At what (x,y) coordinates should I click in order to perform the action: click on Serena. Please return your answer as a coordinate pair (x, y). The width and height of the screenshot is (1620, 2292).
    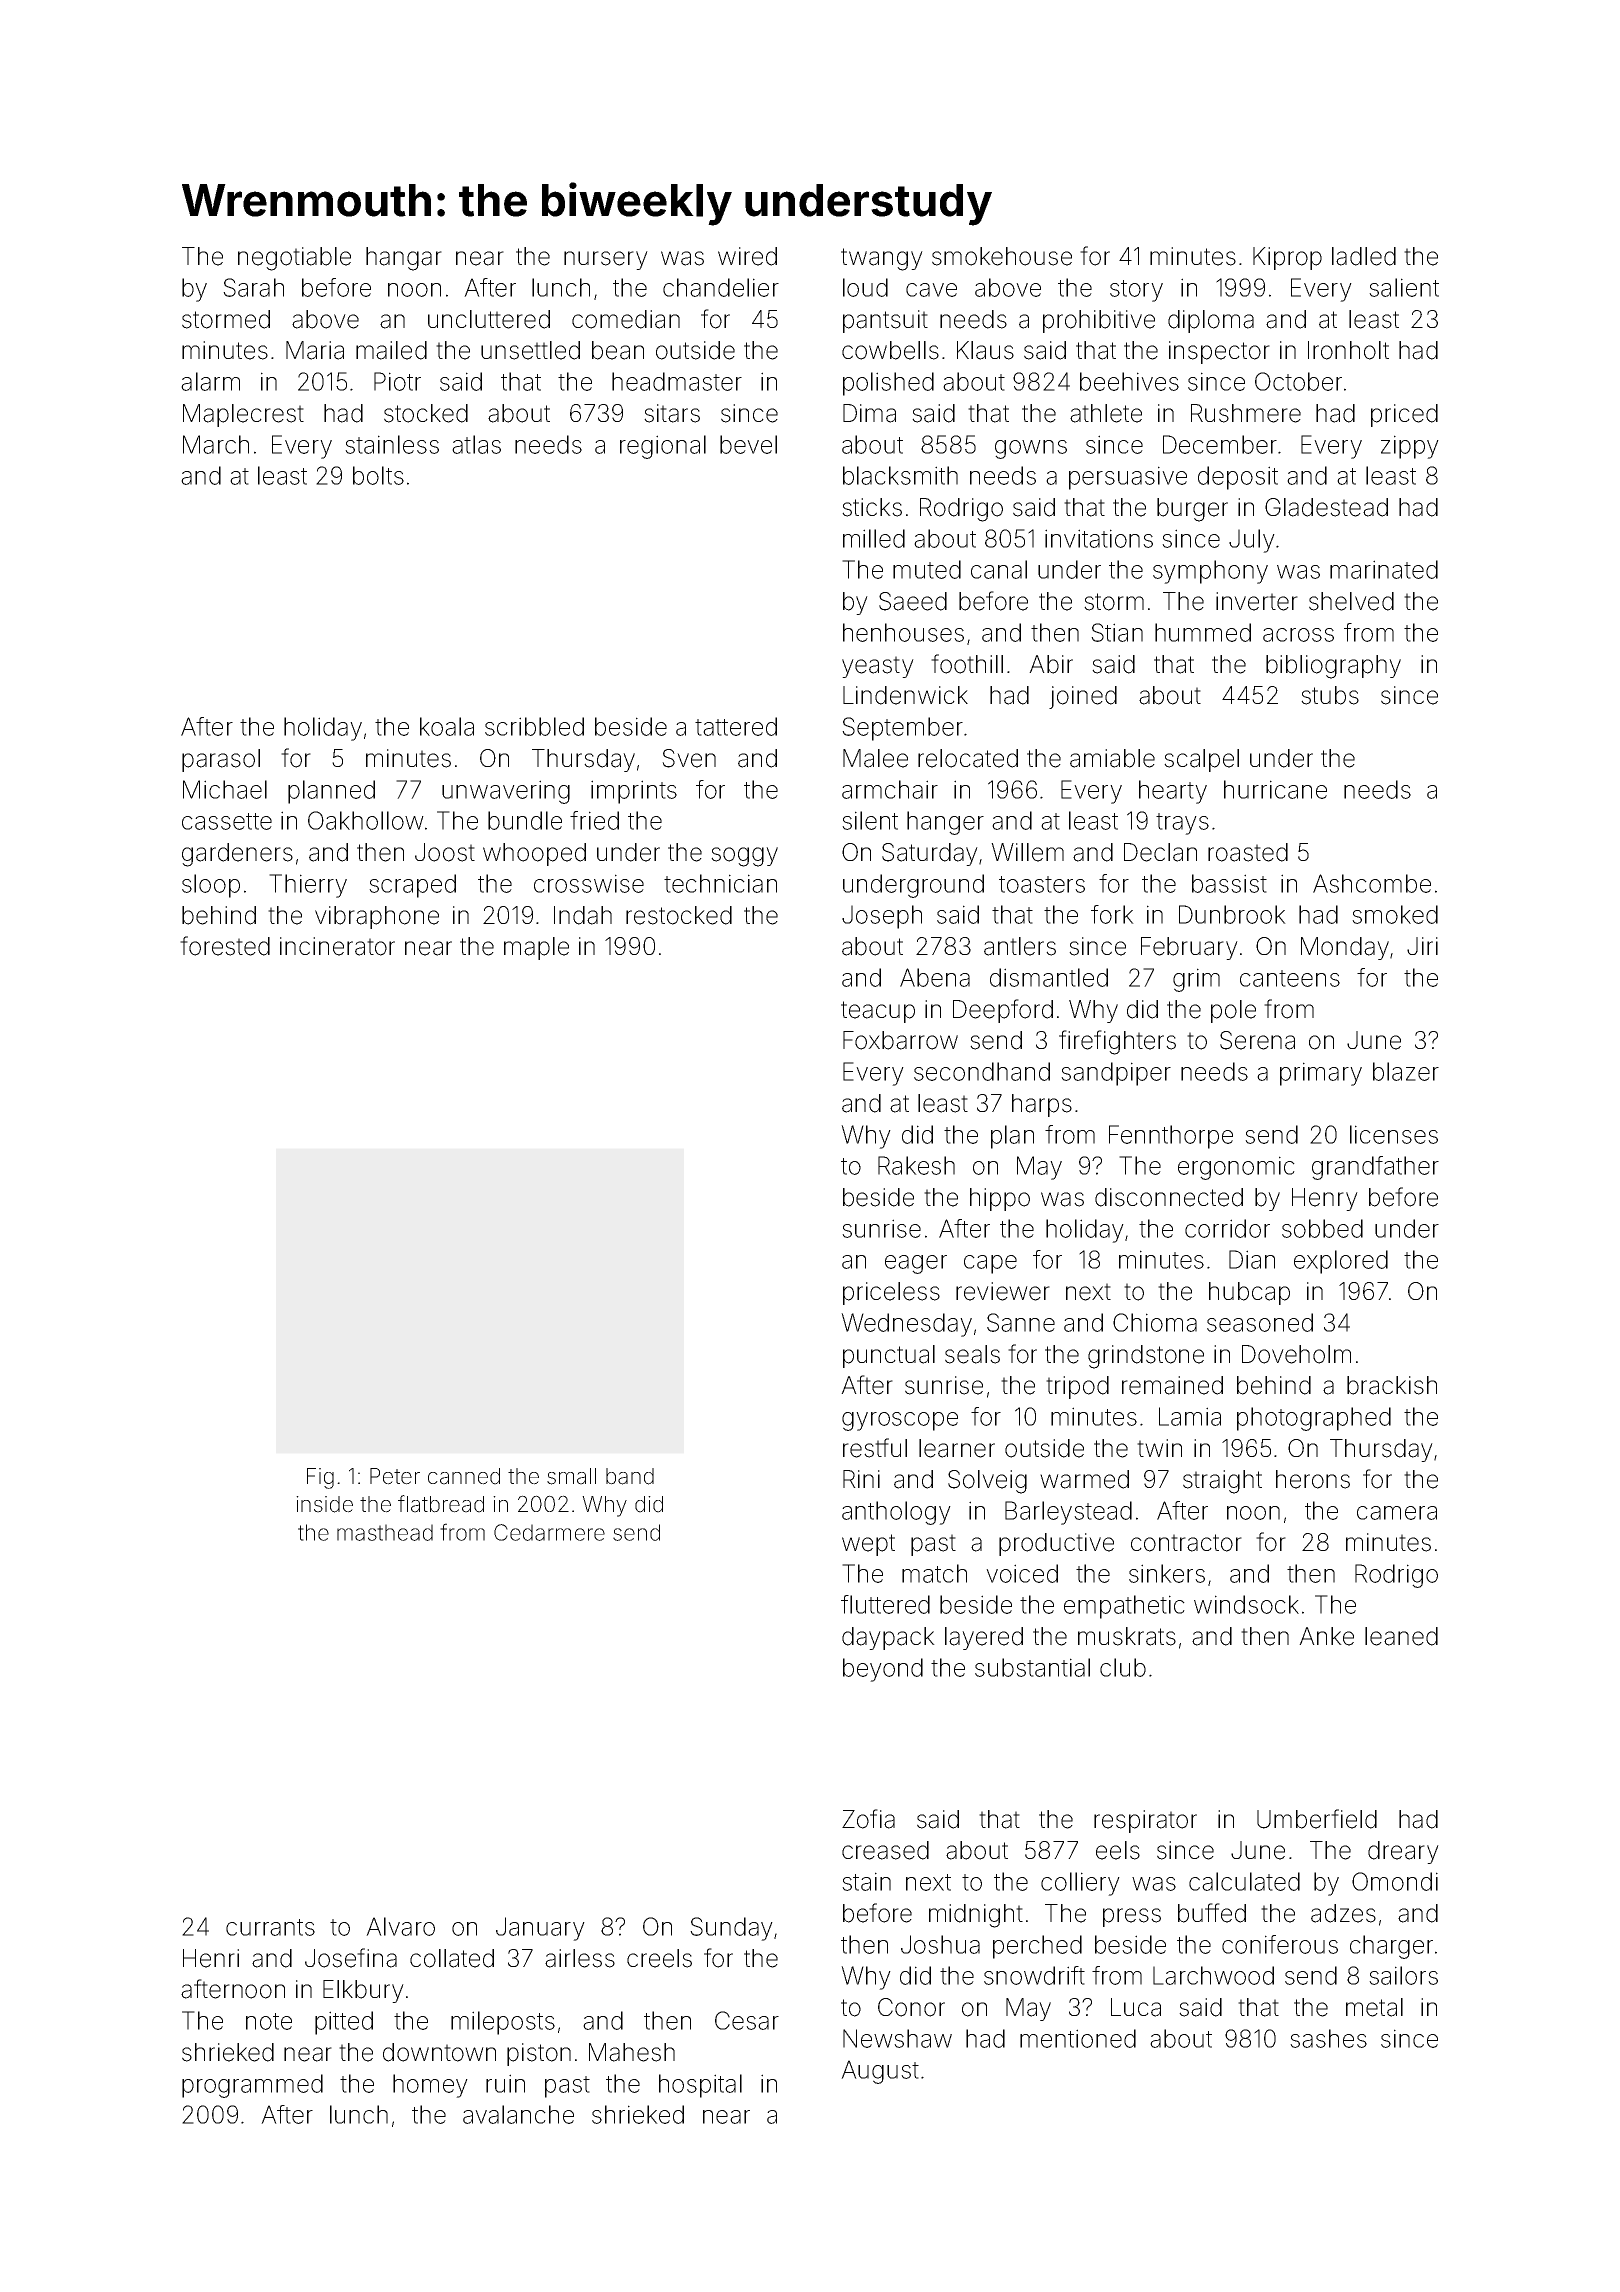
    Looking at the image, I should click on (1257, 1040).
